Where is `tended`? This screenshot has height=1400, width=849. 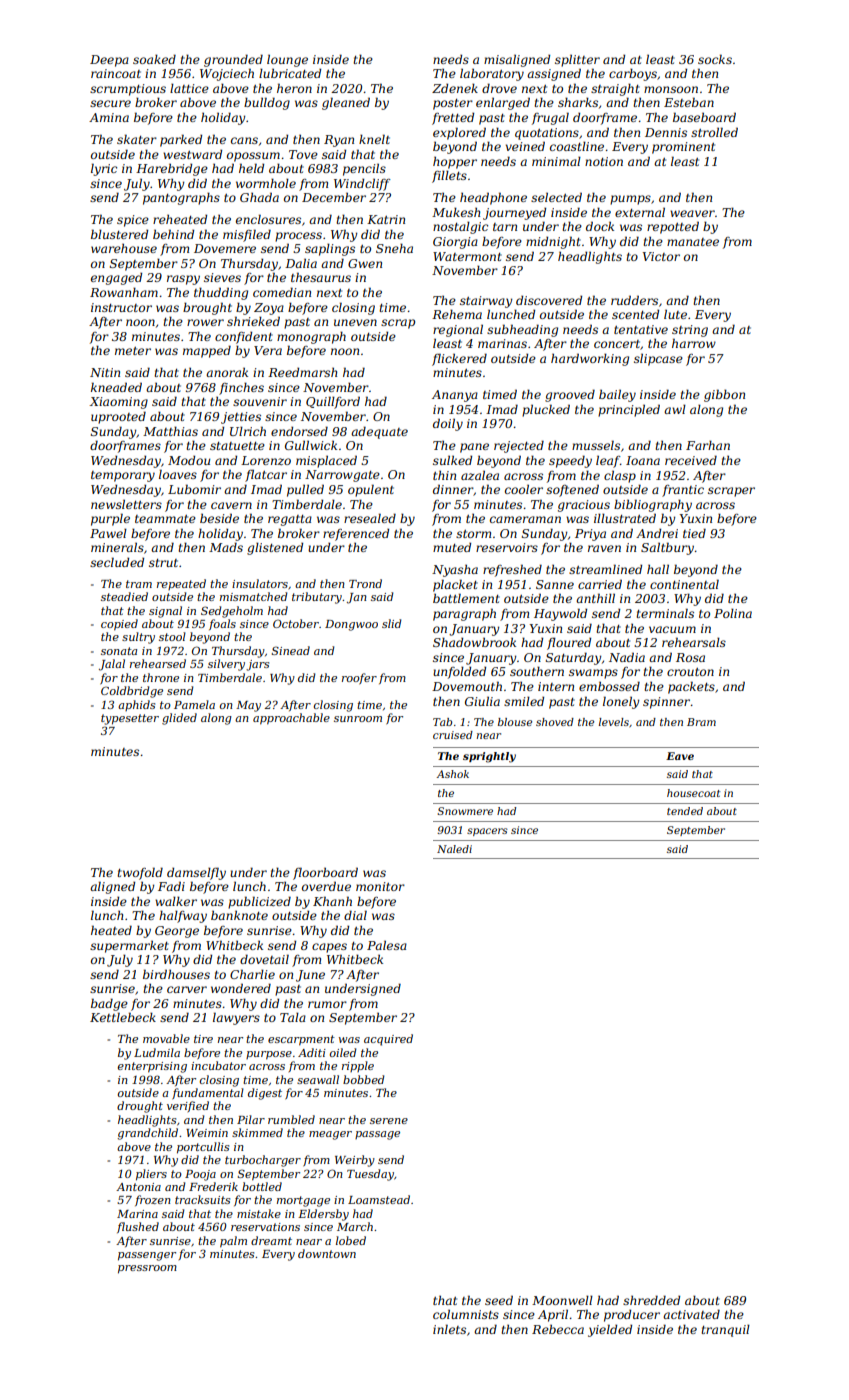 tended is located at coordinates (685, 811).
